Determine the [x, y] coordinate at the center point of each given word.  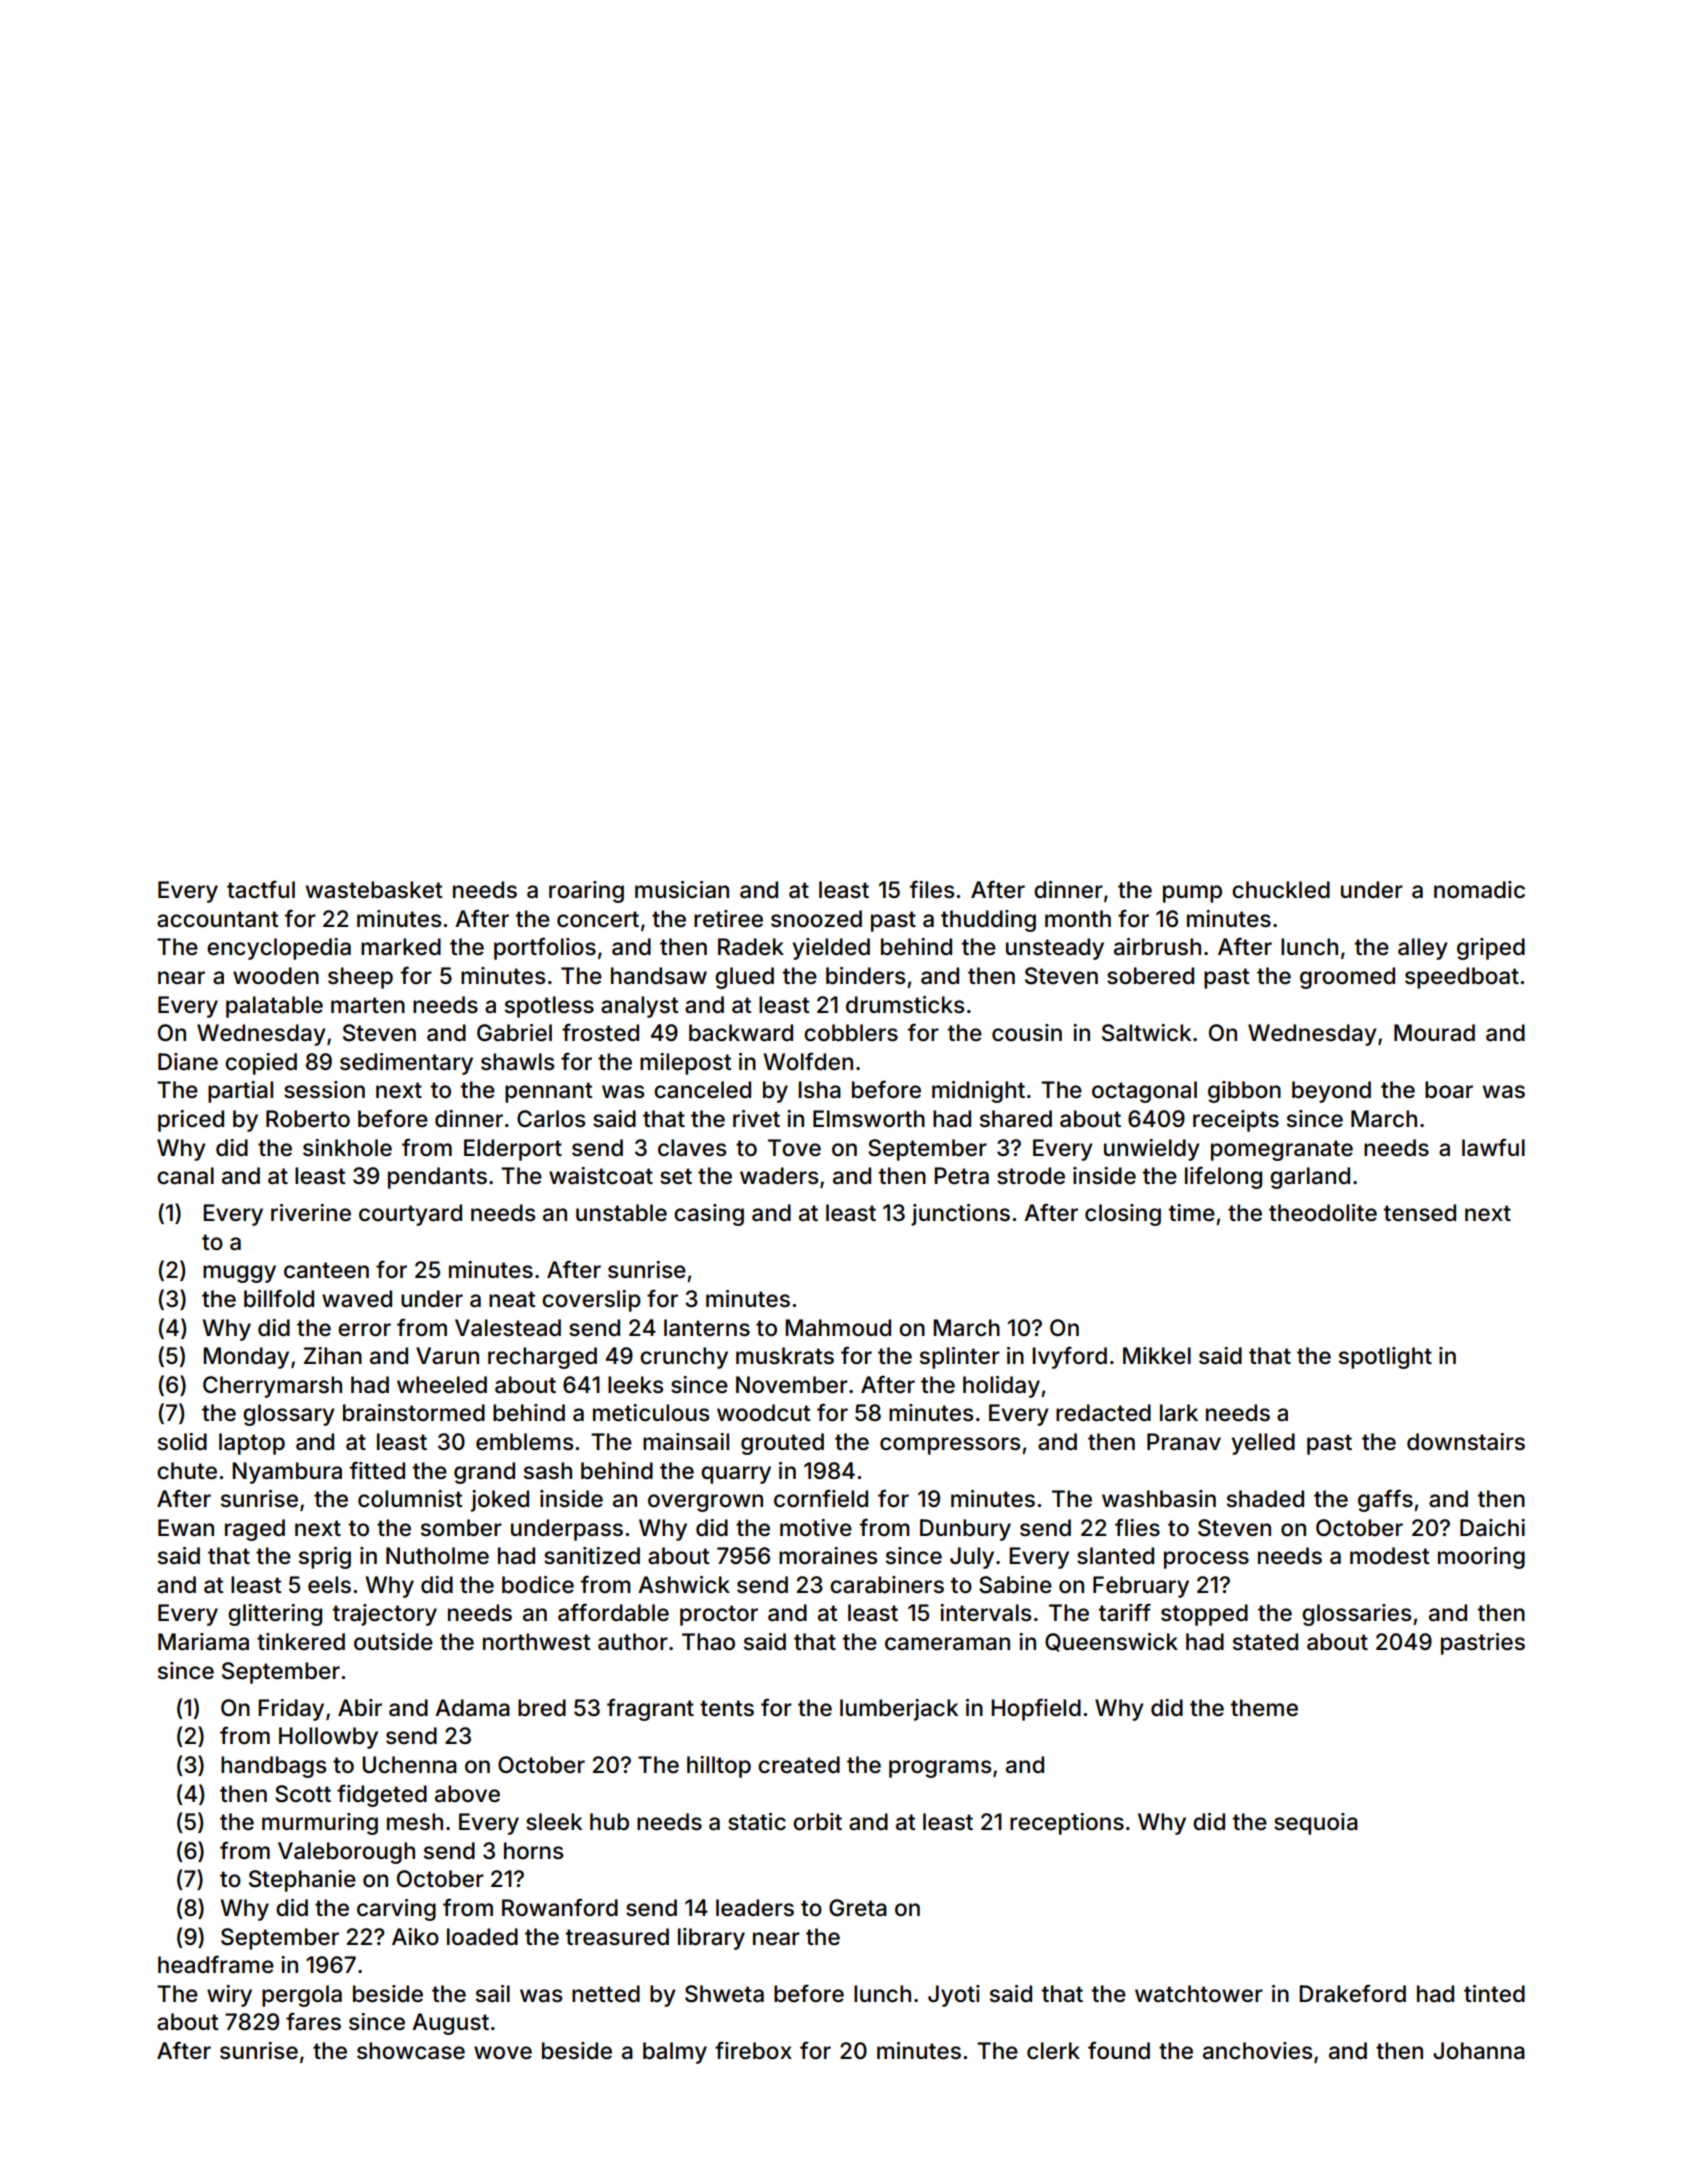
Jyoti [954, 1996]
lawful [1493, 1147]
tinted [1494, 1994]
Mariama [203, 1642]
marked [401, 947]
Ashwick [684, 1585]
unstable [621, 1213]
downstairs [1466, 1442]
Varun [447, 1356]
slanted [1115, 1556]
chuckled [1281, 890]
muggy [239, 1274]
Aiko [415, 1937]
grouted [782, 1444]
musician [682, 890]
